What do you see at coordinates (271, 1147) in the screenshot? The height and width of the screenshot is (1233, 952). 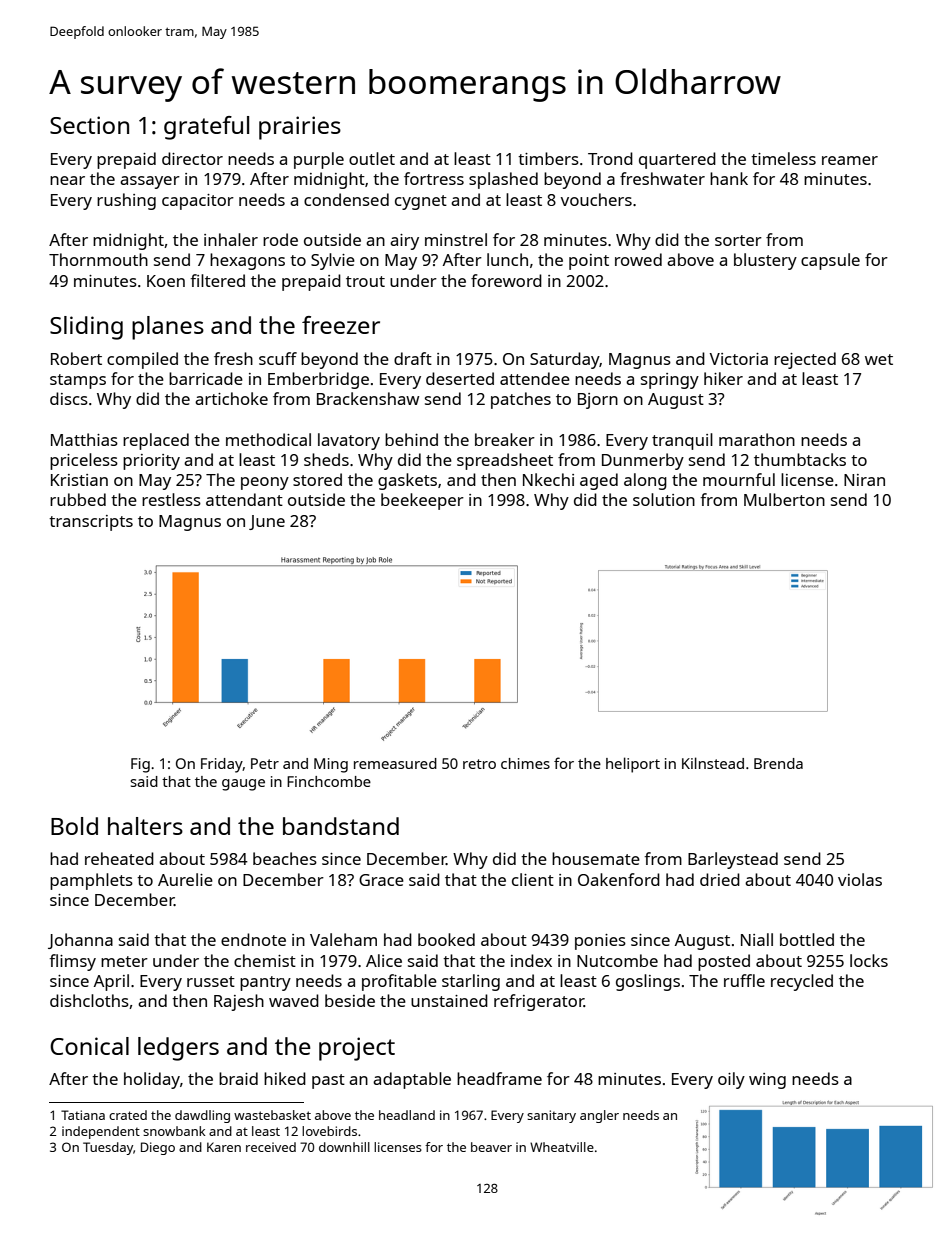 I see `received` at bounding box center [271, 1147].
